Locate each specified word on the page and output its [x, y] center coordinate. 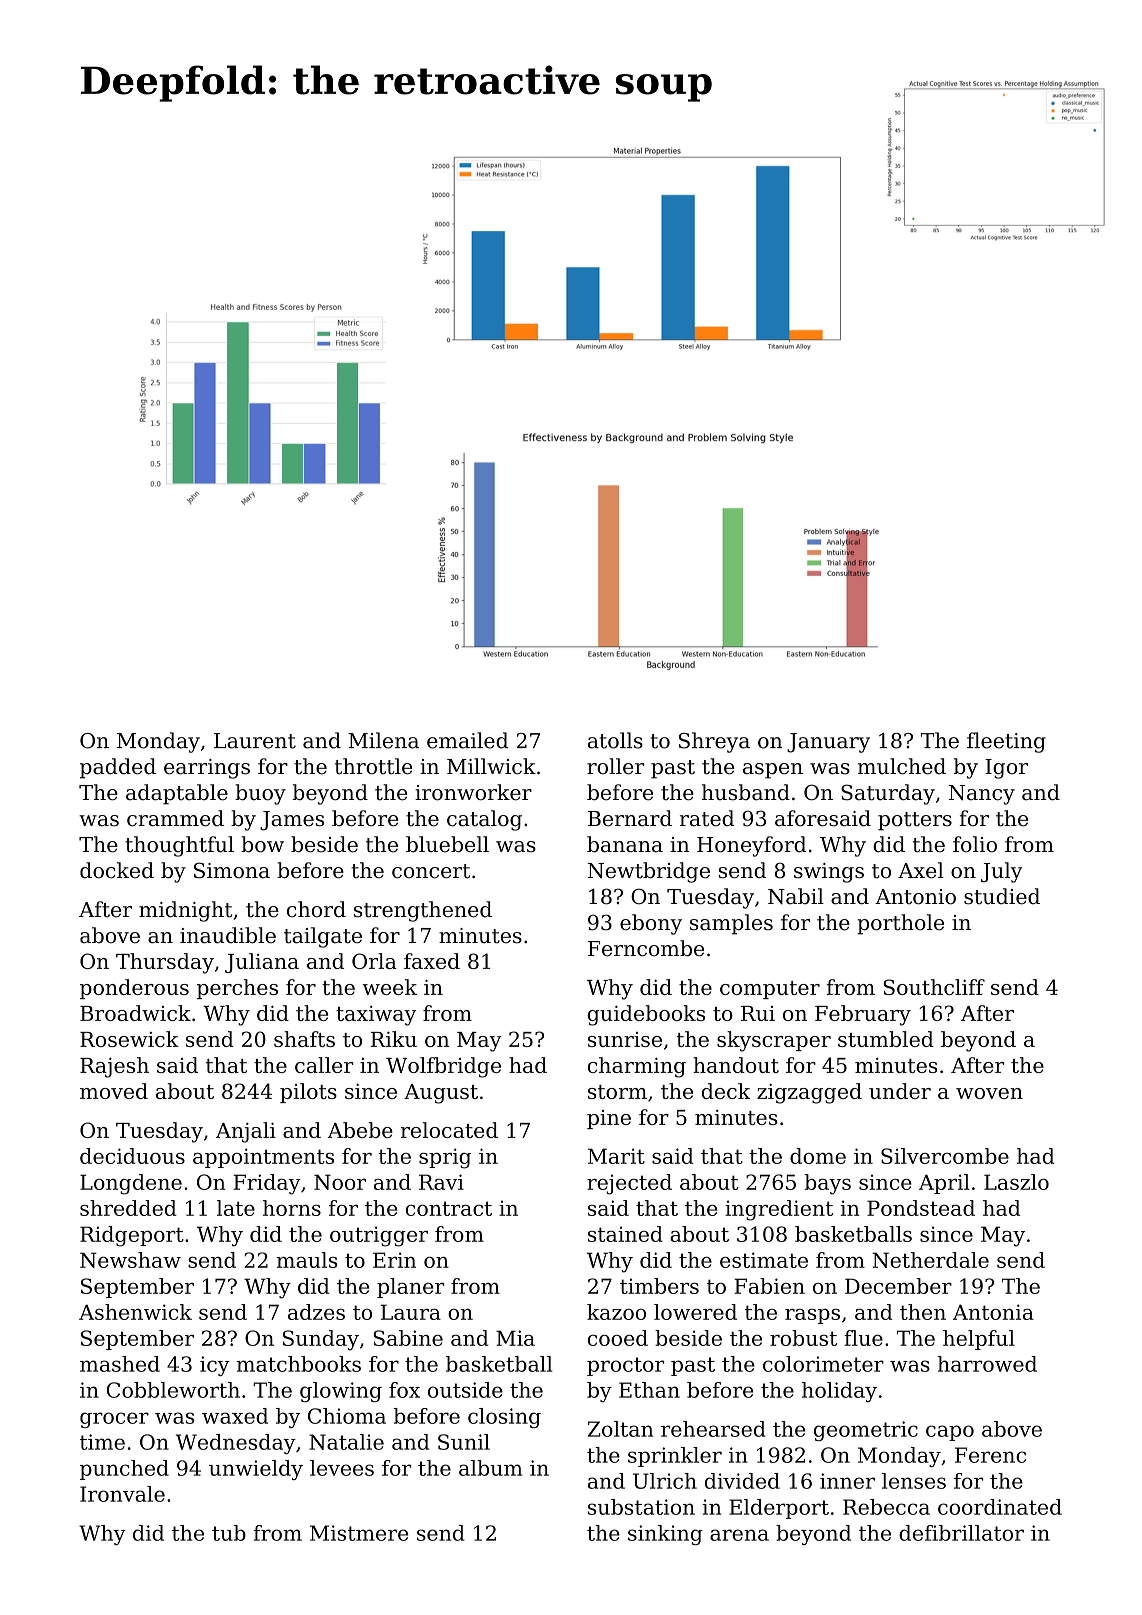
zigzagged [809, 1093]
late [236, 1208]
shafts [304, 1039]
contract [449, 1208]
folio [975, 844]
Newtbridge [649, 872]
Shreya [714, 742]
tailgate [323, 937]
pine [609, 1119]
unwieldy [256, 1470]
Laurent [255, 741]
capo [950, 1433]
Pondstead [921, 1208]
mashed [120, 1364]
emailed [467, 740]
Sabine [408, 1338]
